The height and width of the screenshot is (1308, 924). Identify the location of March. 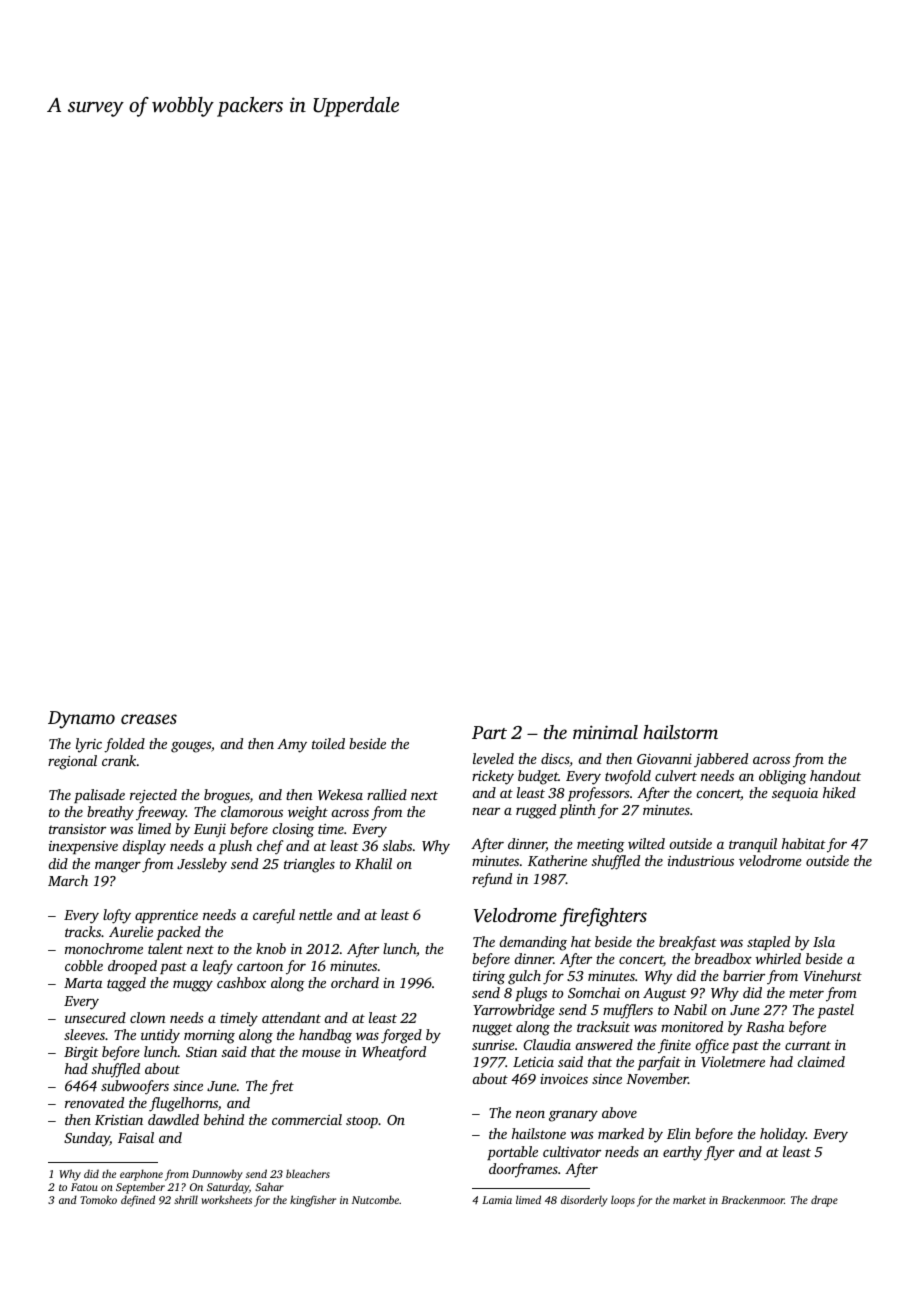
(68, 880).
